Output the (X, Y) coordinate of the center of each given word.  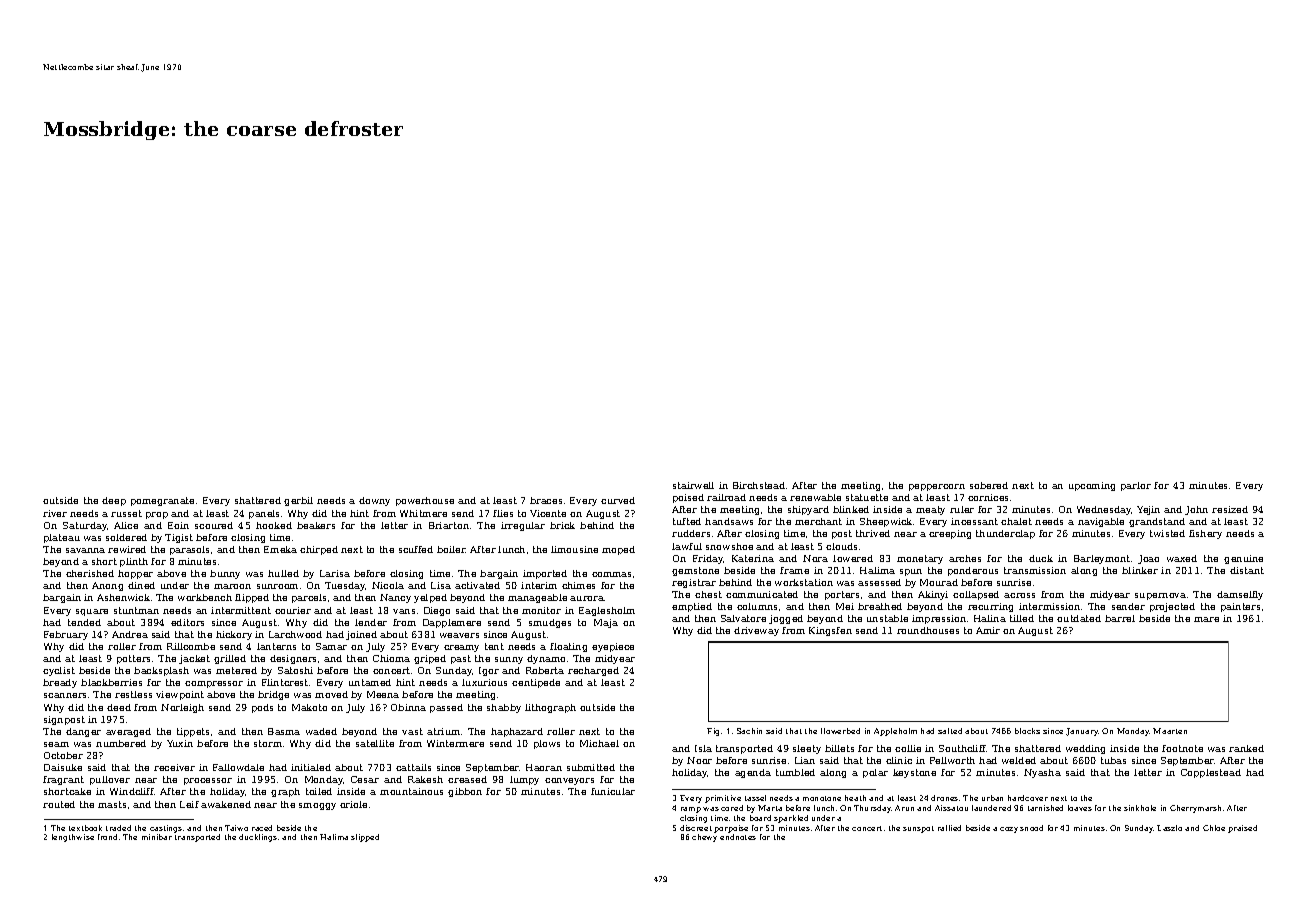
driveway (756, 631)
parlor (1136, 486)
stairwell (693, 485)
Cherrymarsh (1195, 809)
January (1082, 732)
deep (114, 501)
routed (59, 804)
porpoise (731, 829)
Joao (1148, 559)
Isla (703, 748)
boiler (451, 549)
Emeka (280, 549)
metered (236, 670)
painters (1240, 607)
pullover (110, 780)
